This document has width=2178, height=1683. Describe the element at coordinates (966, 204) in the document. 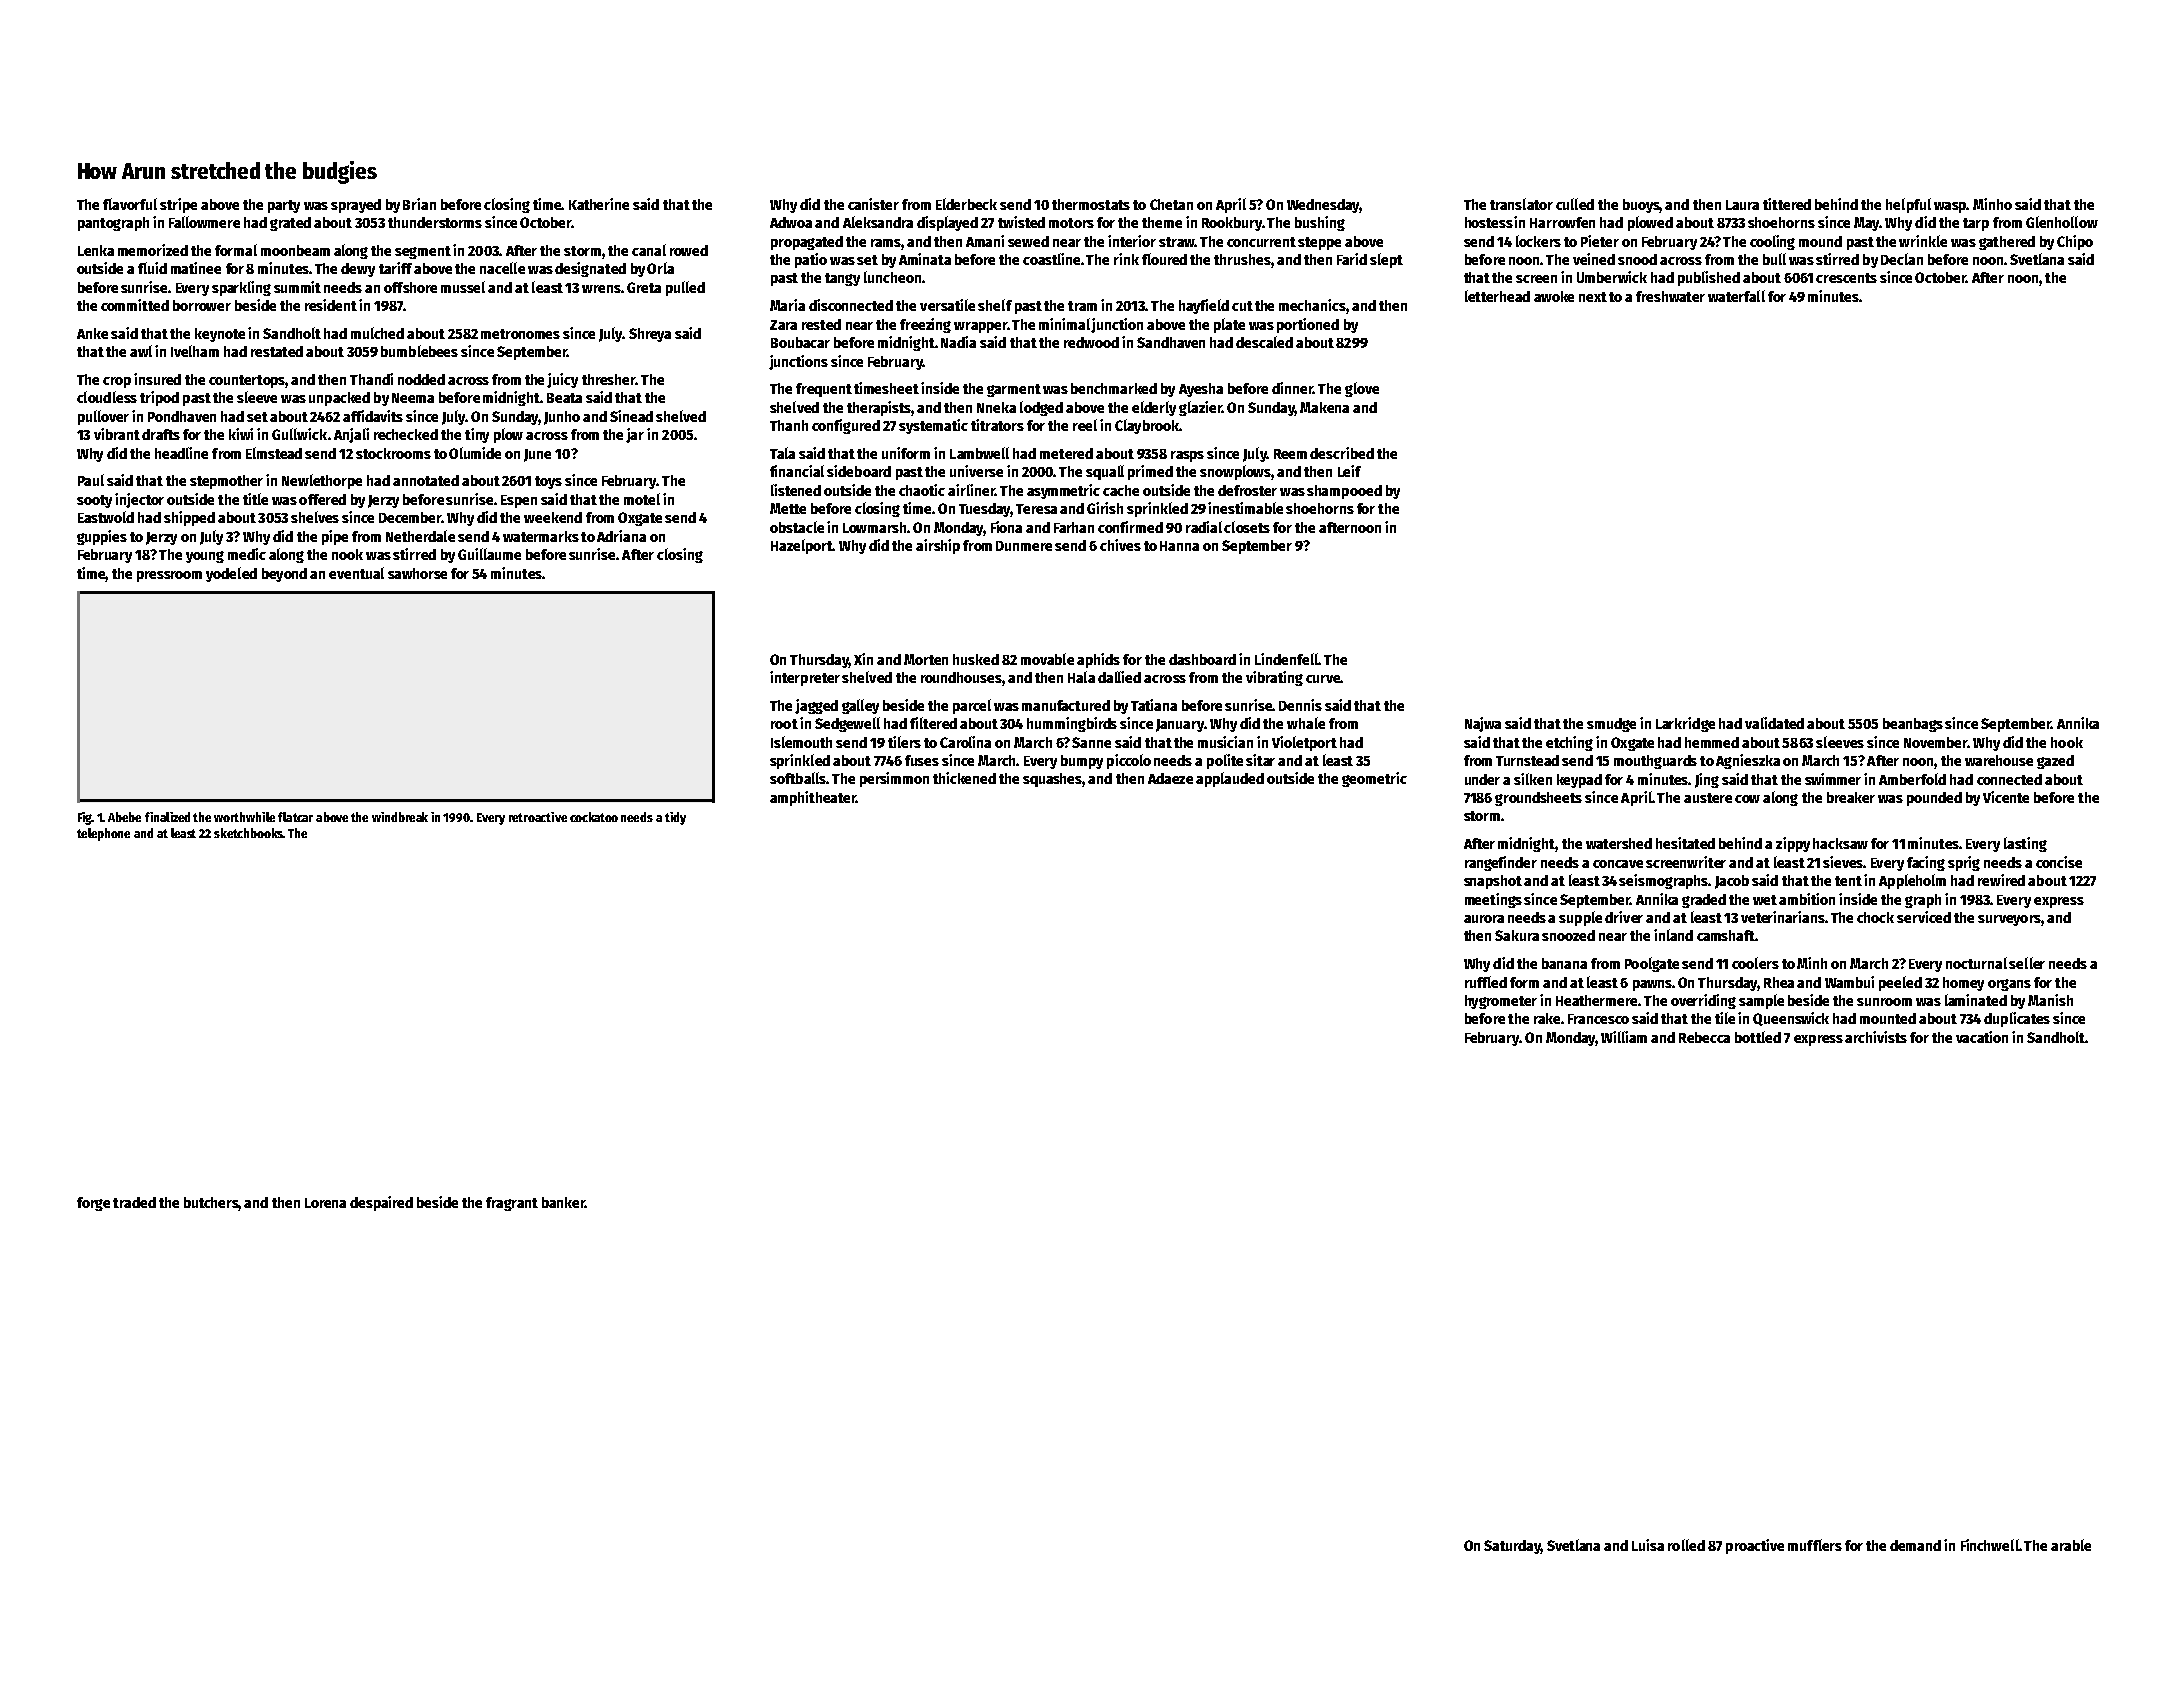

I see `Elderbeck` at that location.
